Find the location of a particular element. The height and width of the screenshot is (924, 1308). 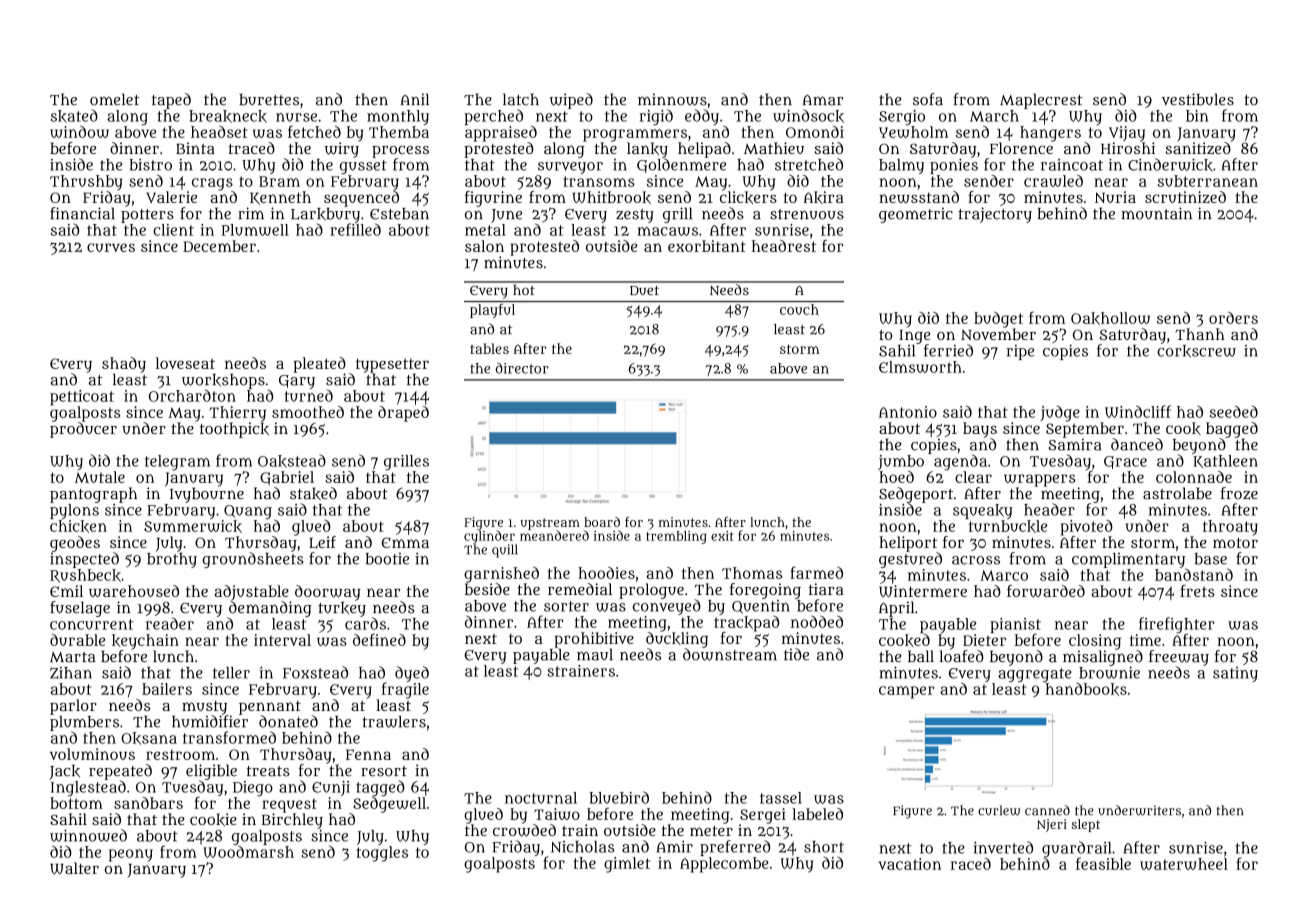

Walter is located at coordinates (74, 868).
